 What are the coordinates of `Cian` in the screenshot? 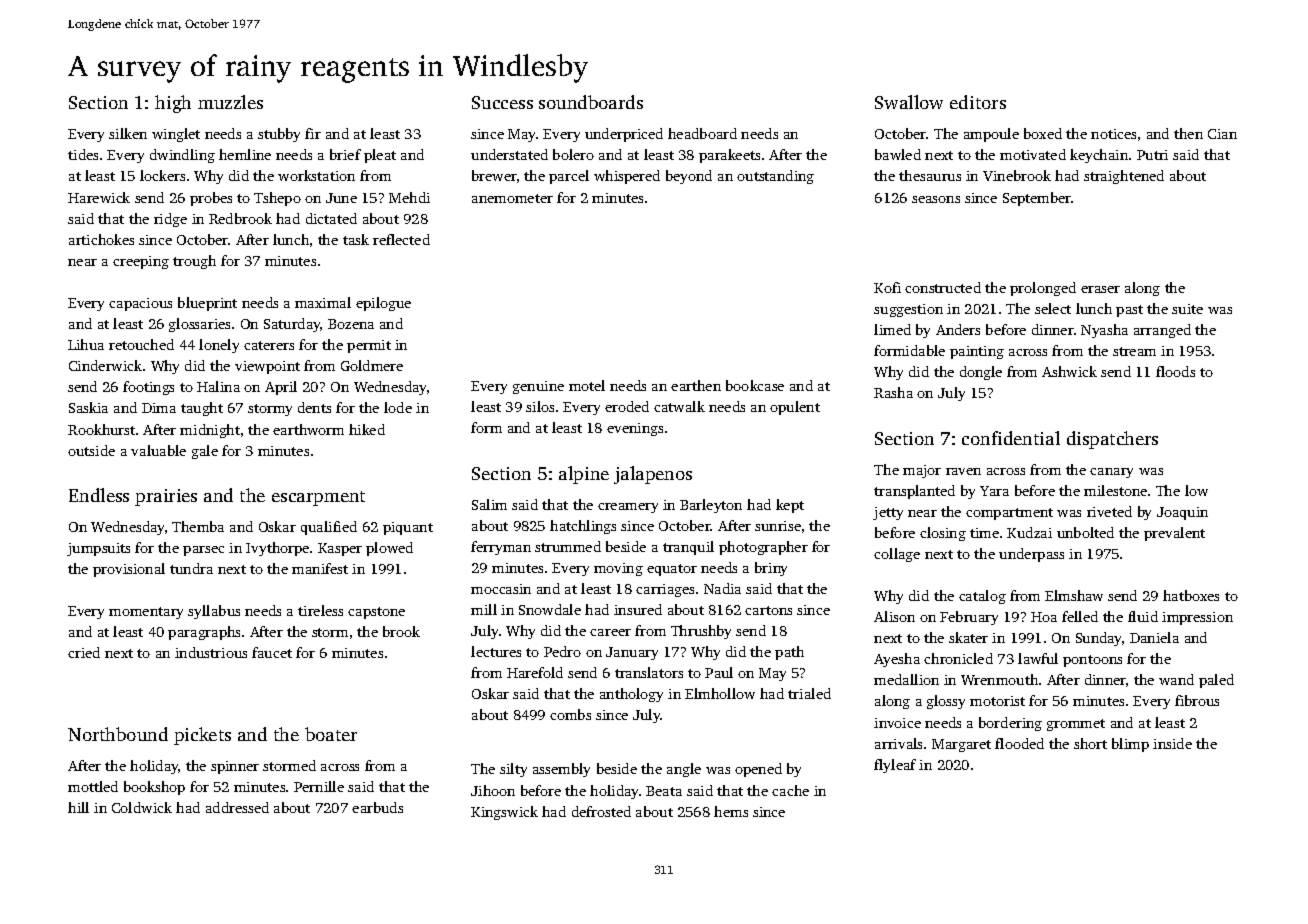 It's located at (1222, 134).
